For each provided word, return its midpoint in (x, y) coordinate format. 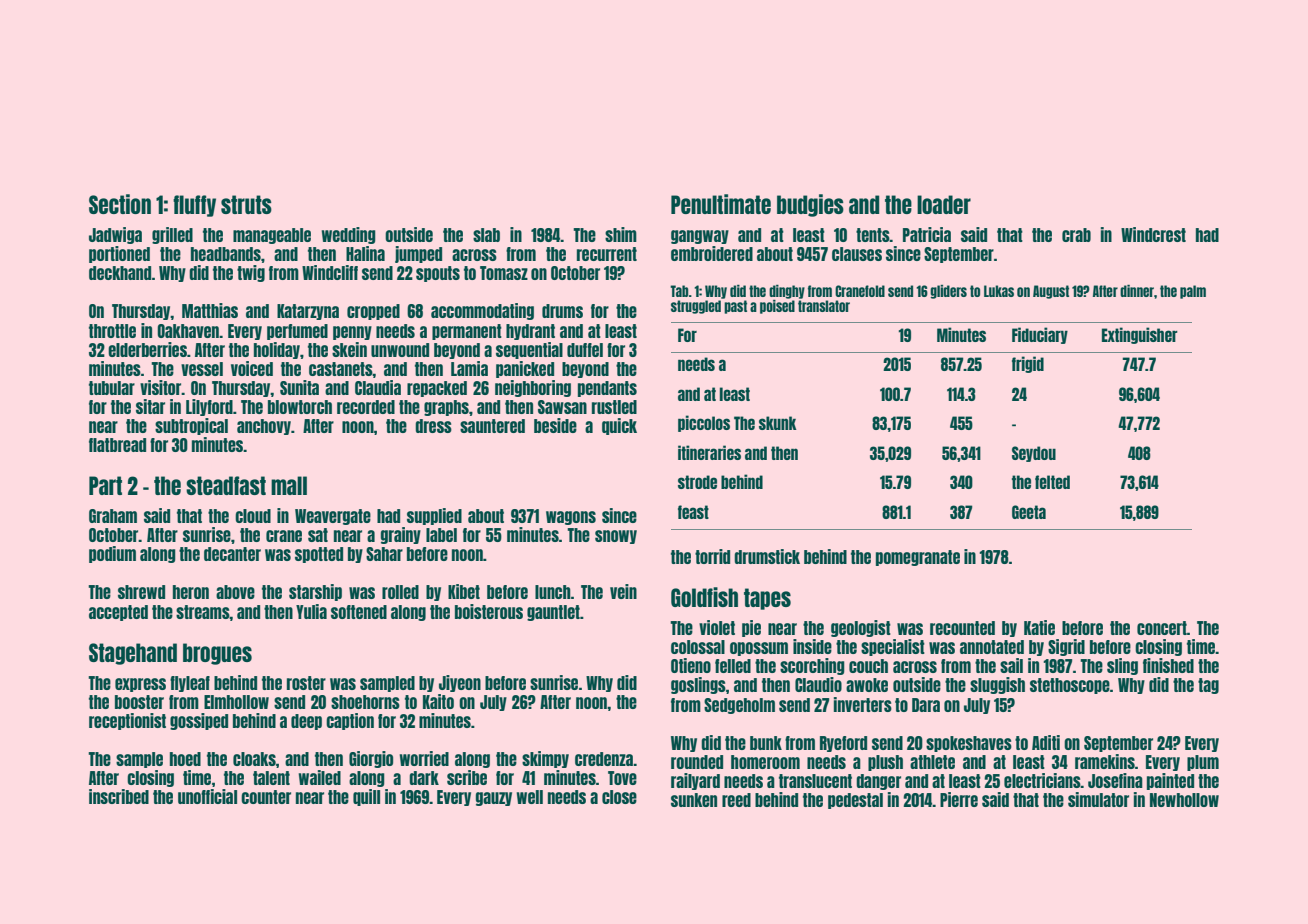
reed (736, 800)
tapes (767, 599)
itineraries (709, 452)
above (235, 592)
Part (105, 485)
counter (266, 797)
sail (1011, 665)
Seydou (1034, 454)
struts (246, 204)
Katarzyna (308, 312)
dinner (1137, 290)
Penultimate (721, 204)
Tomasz (504, 273)
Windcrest (1153, 234)
